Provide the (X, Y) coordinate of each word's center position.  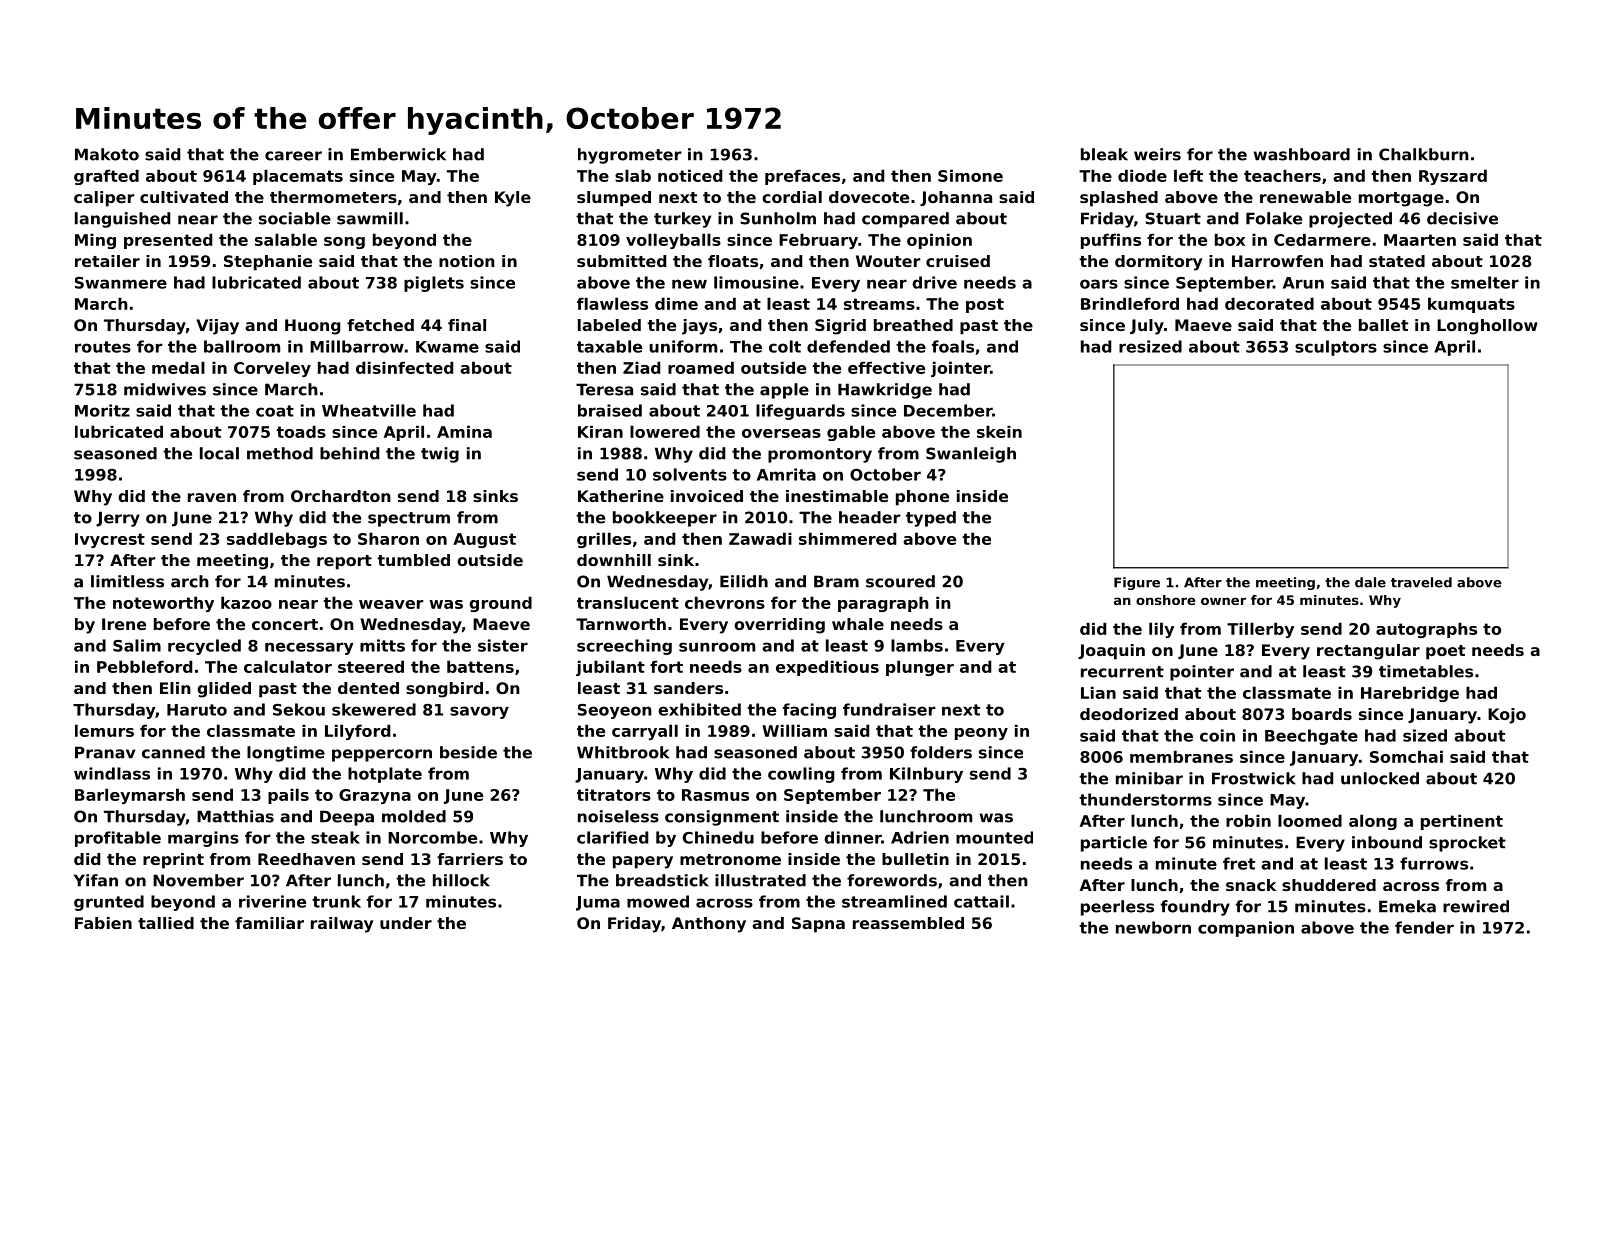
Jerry (118, 519)
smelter (1485, 282)
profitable (118, 839)
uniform (683, 346)
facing (809, 711)
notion (467, 261)
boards (1322, 714)
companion (1246, 929)
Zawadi (760, 538)
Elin (175, 688)
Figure (1137, 583)
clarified (612, 837)
